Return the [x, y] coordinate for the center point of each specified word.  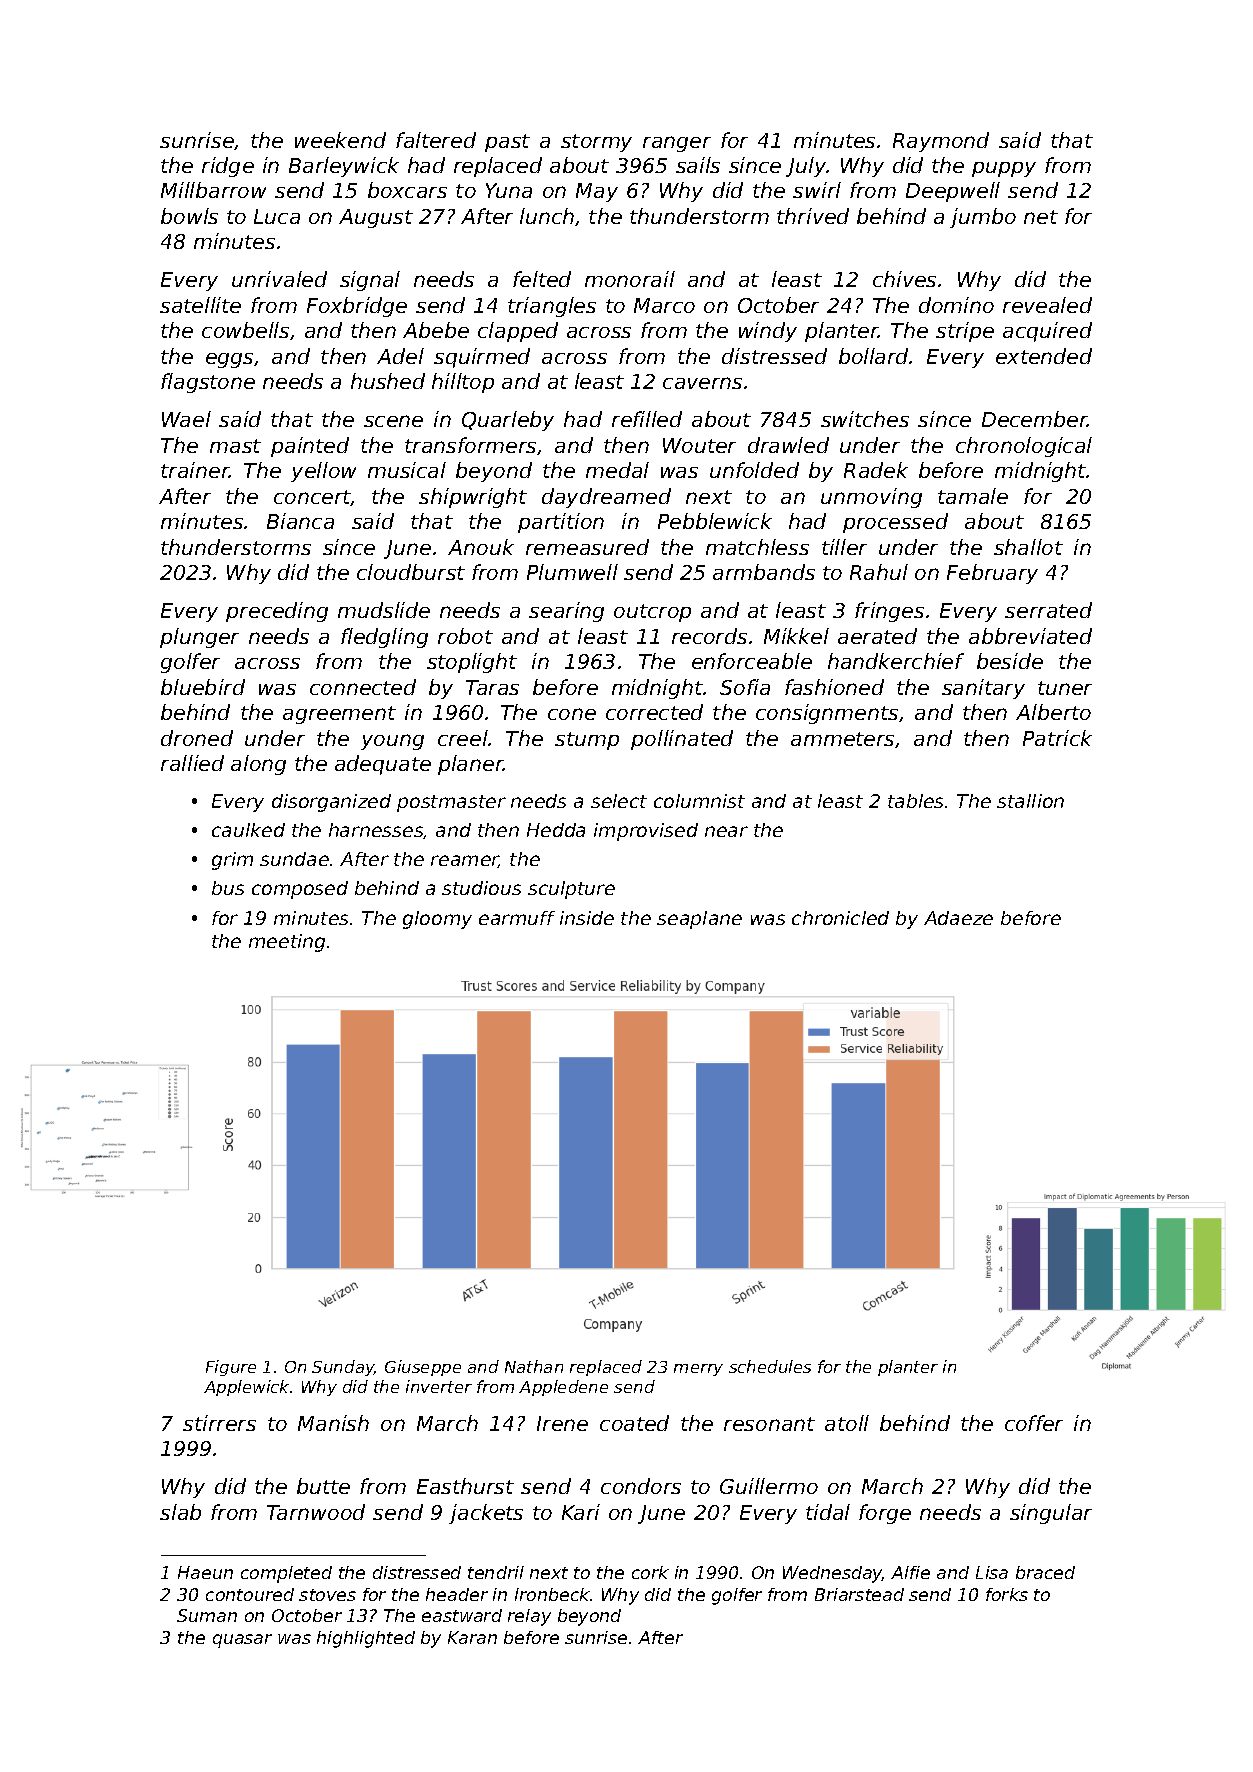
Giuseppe [423, 1368]
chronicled [840, 918]
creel [463, 738]
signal [370, 281]
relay [529, 1617]
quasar [242, 1641]
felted [542, 279]
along [258, 765]
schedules [770, 1366]
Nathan [534, 1366]
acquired [1047, 332]
